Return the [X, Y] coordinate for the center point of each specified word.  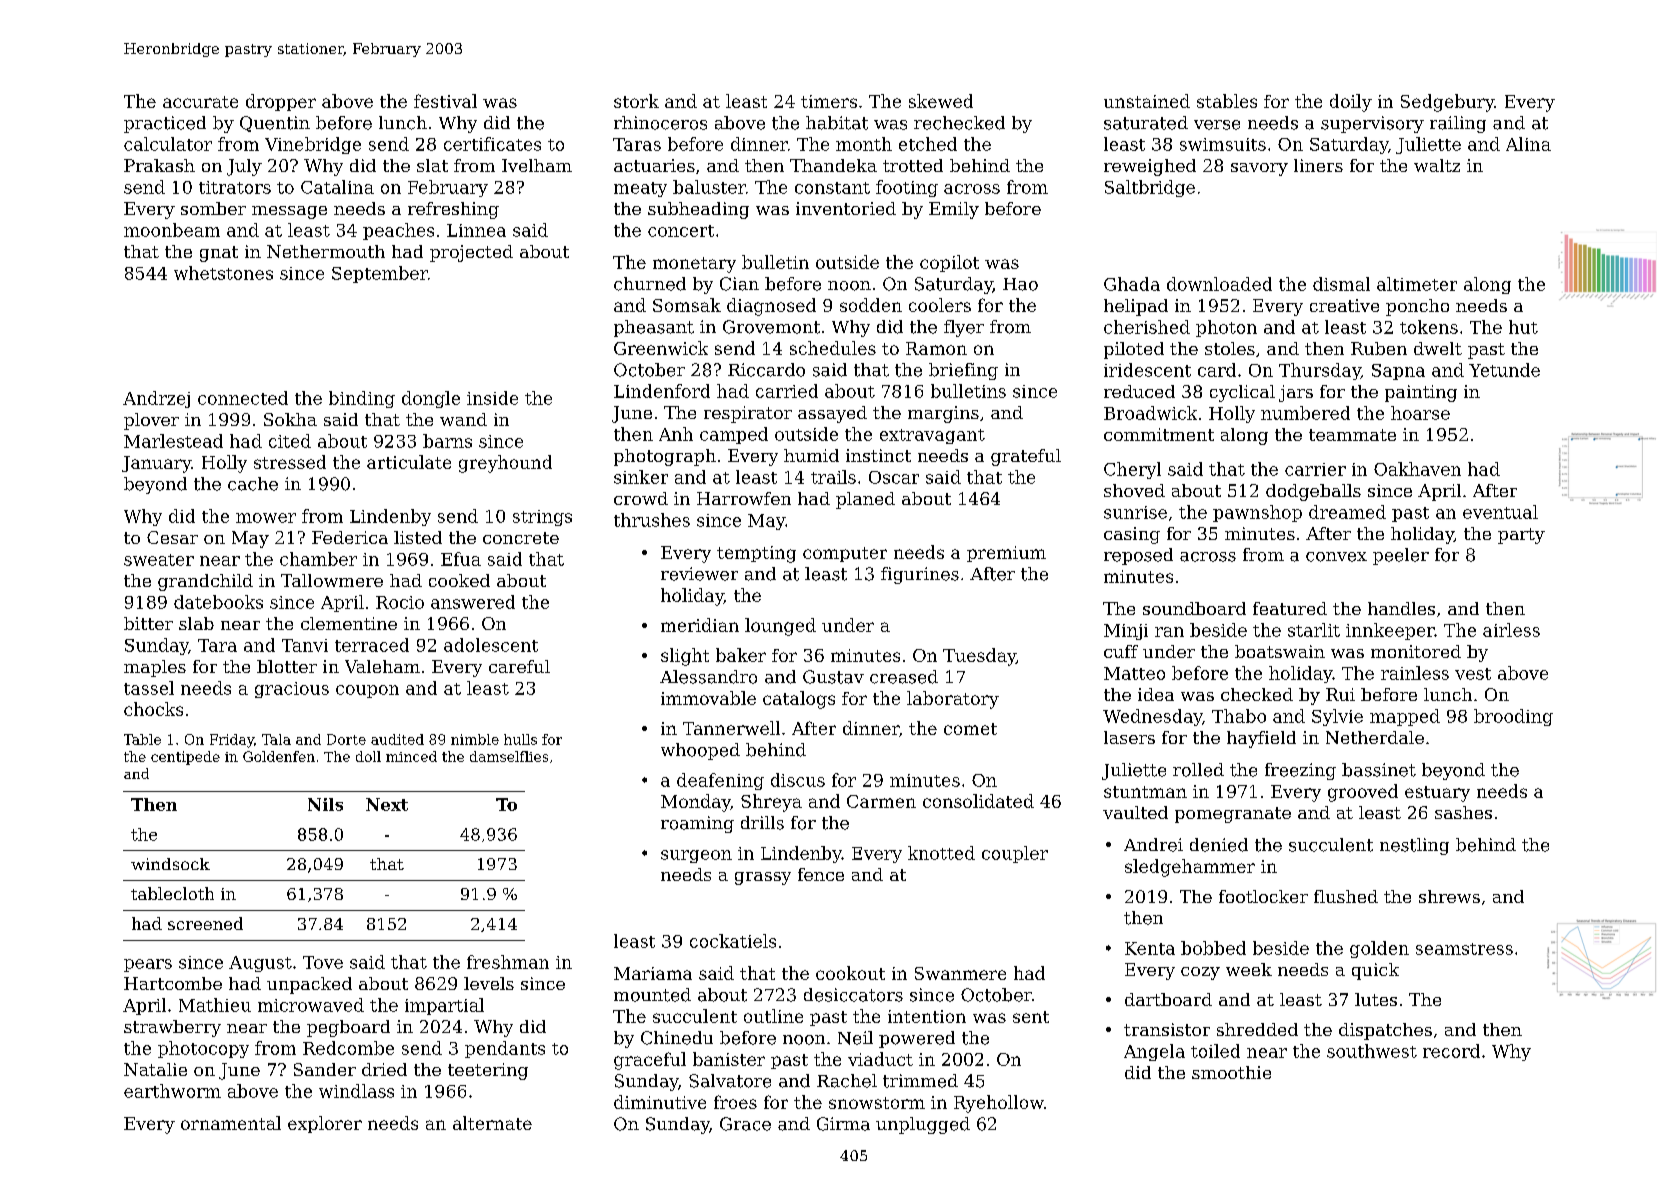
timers [829, 101]
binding [362, 399]
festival [445, 101]
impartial [444, 1006]
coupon [367, 691]
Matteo [1134, 673]
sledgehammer [1190, 868]
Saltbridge [1150, 188]
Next [387, 804]
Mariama [653, 973]
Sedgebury [1448, 103]
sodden [871, 305]
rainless [1415, 673]
